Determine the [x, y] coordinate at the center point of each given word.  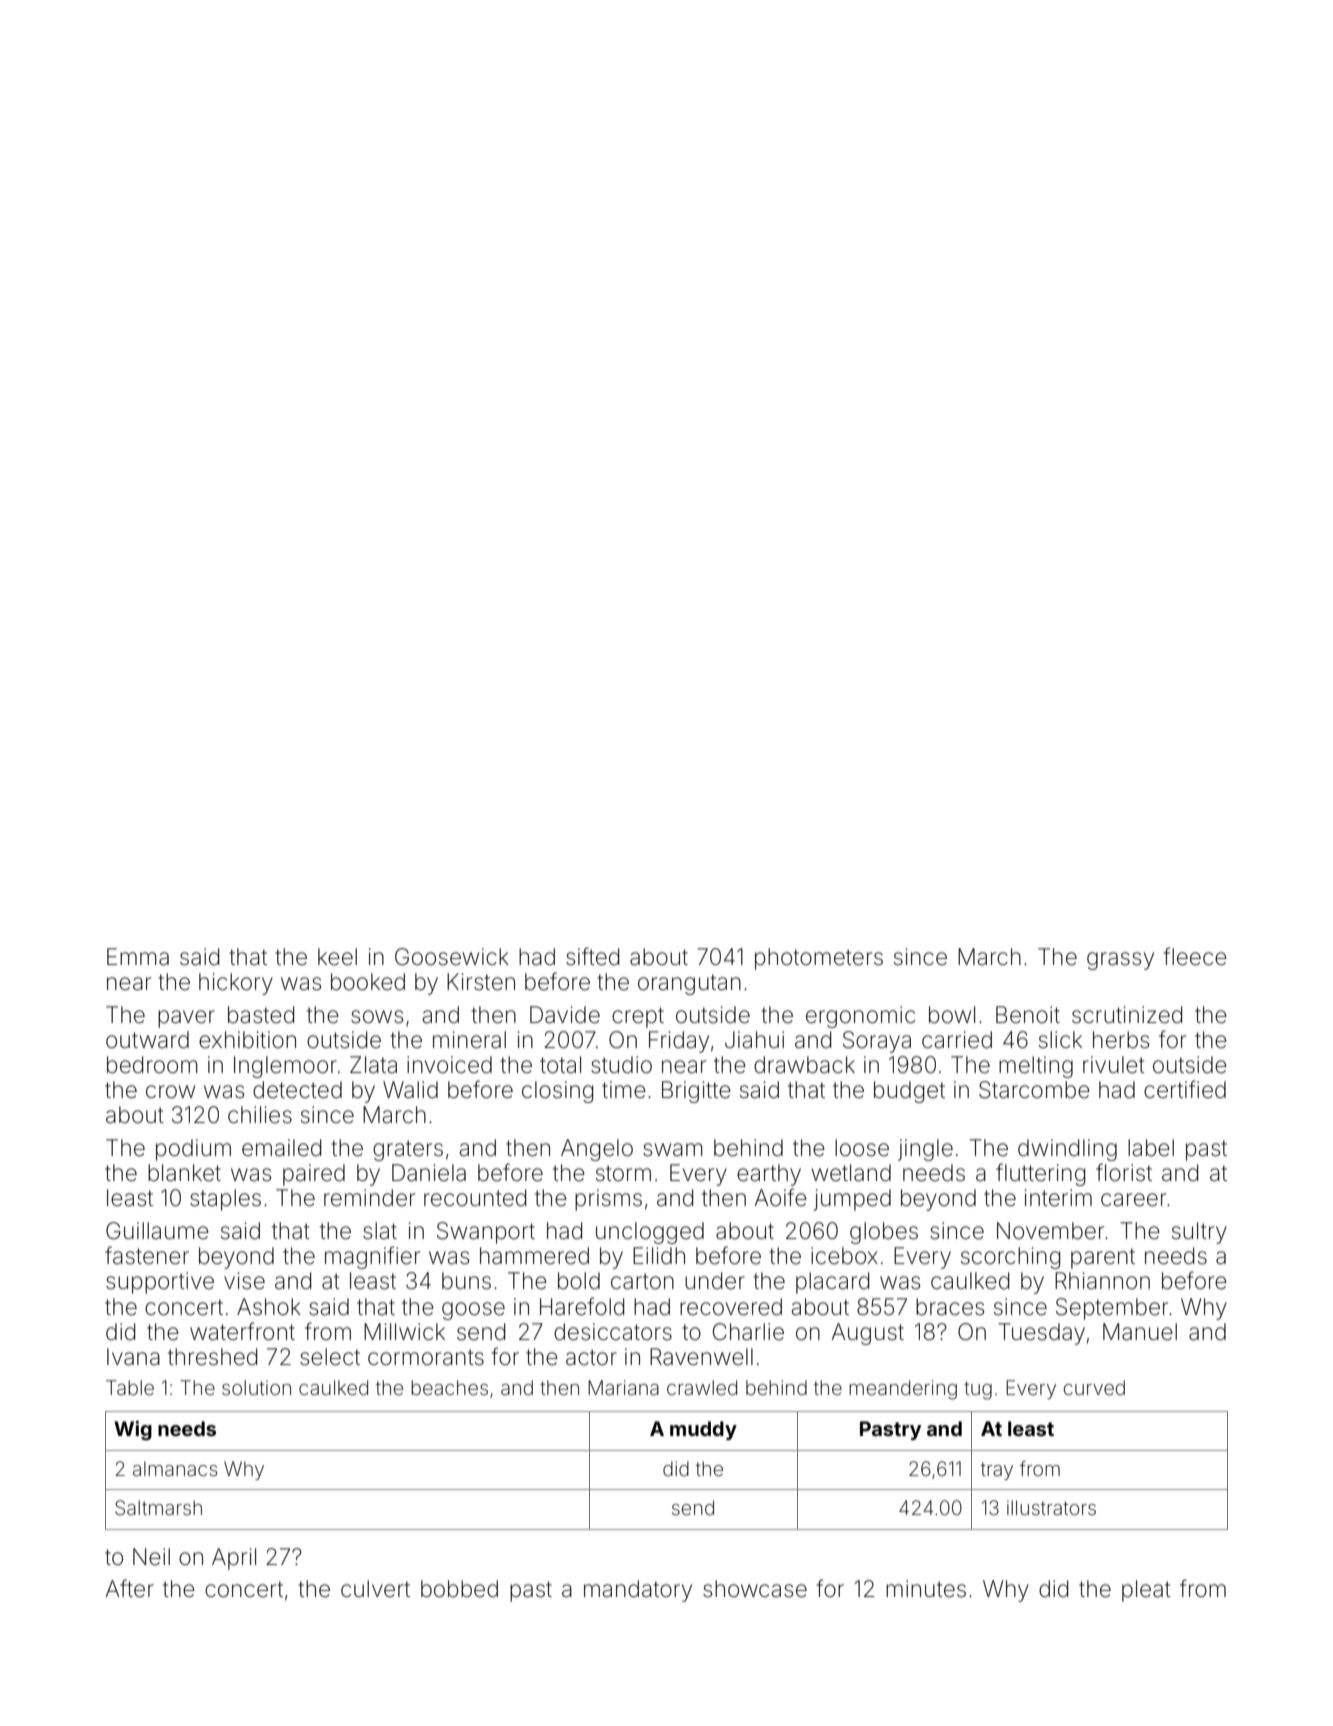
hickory [236, 984]
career [1133, 1200]
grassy [1120, 961]
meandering [903, 1390]
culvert [375, 1589]
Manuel [1140, 1332]
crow [170, 1092]
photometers [819, 959]
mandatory [638, 1591]
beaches [449, 1387]
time [624, 1090]
